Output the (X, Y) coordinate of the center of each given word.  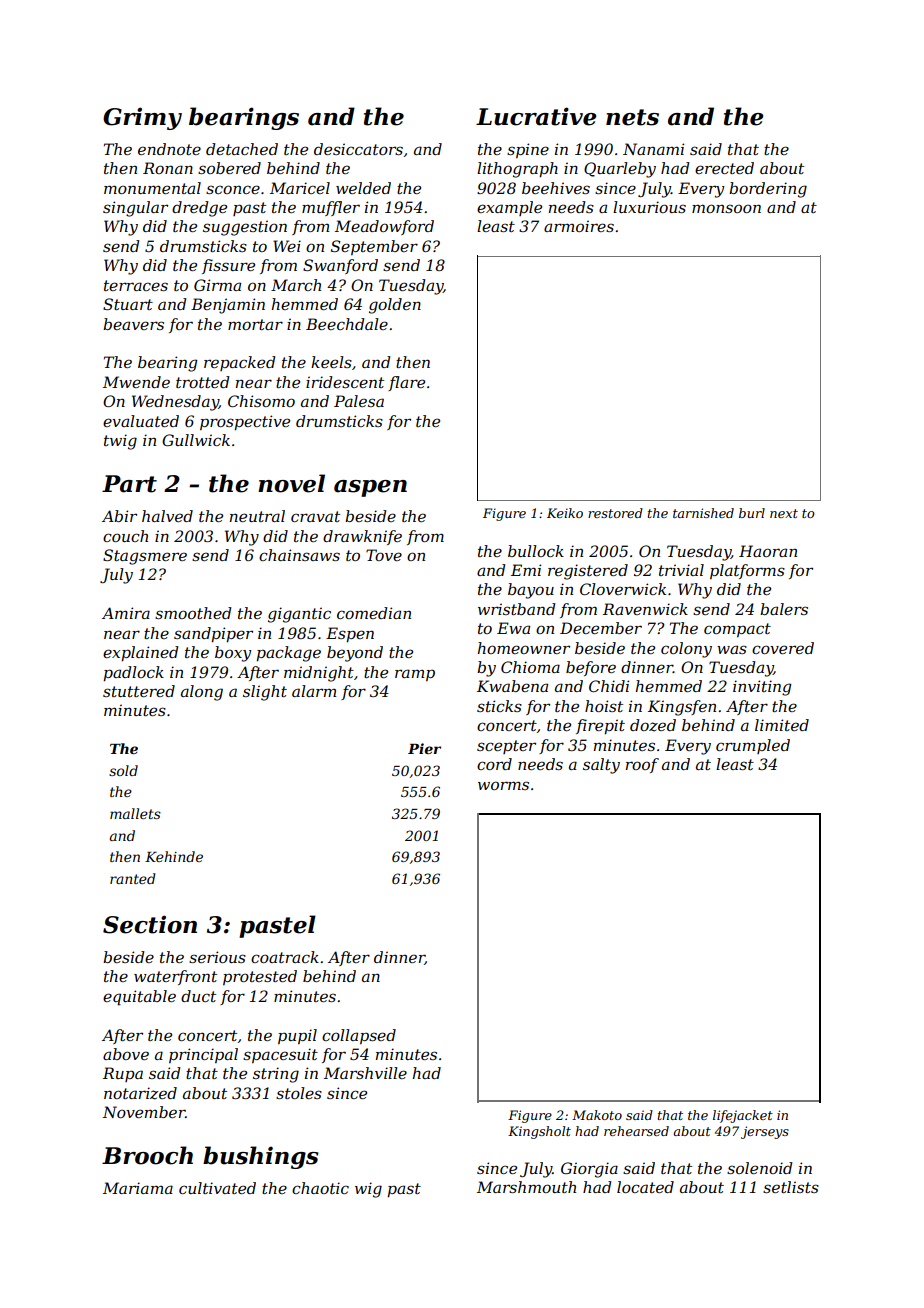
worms (503, 785)
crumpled (753, 746)
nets (632, 117)
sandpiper (213, 634)
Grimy (142, 118)
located (645, 1187)
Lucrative (536, 116)
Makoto (597, 1115)
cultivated (217, 1188)
